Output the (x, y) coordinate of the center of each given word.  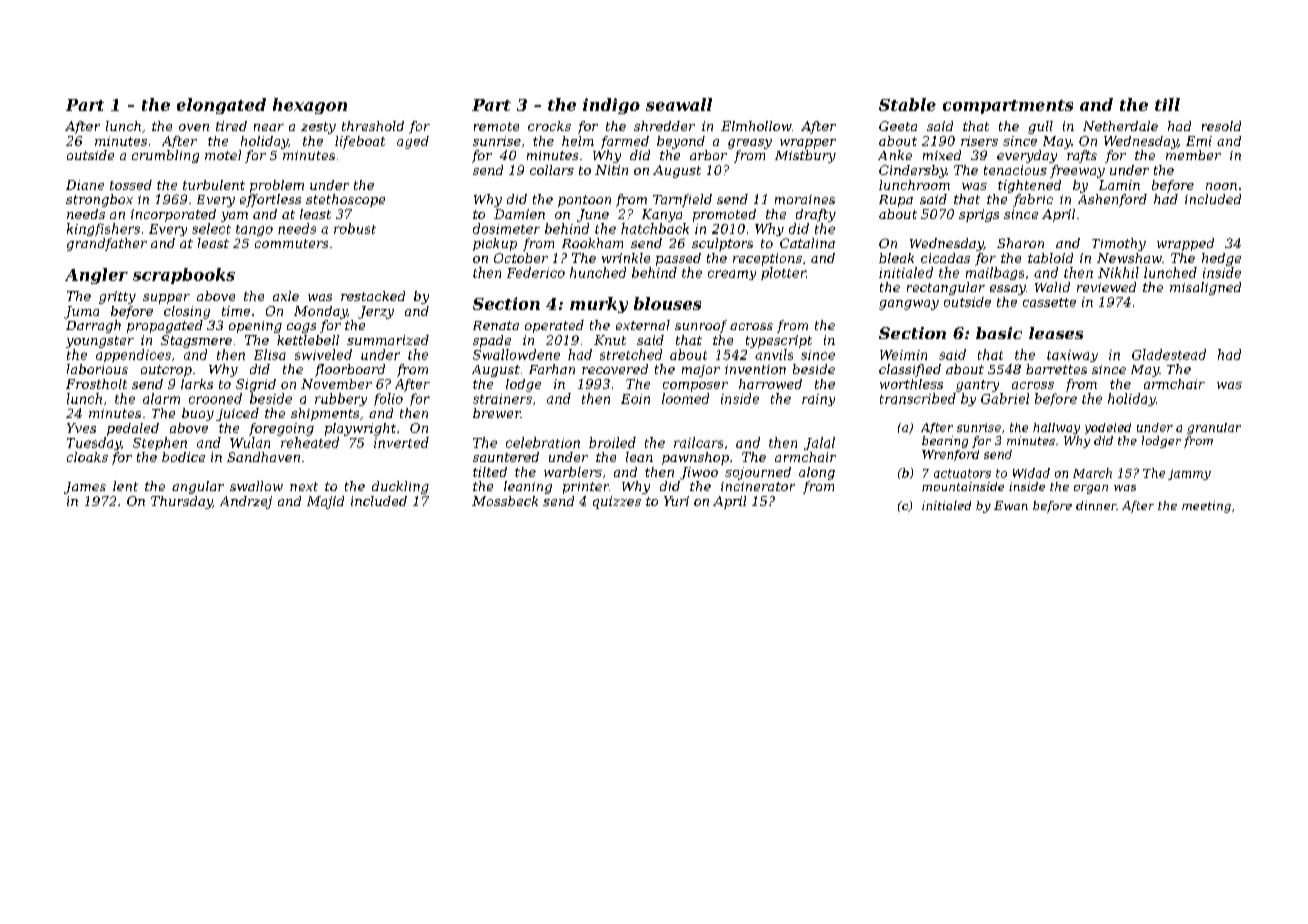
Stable (907, 104)
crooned (215, 398)
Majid (325, 502)
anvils (774, 354)
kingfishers (103, 229)
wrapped (1185, 244)
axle (286, 296)
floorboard (350, 370)
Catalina (807, 243)
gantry (977, 386)
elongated (221, 106)
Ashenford (1112, 200)
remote (496, 126)
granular (1214, 428)
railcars (698, 442)
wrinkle (626, 258)
